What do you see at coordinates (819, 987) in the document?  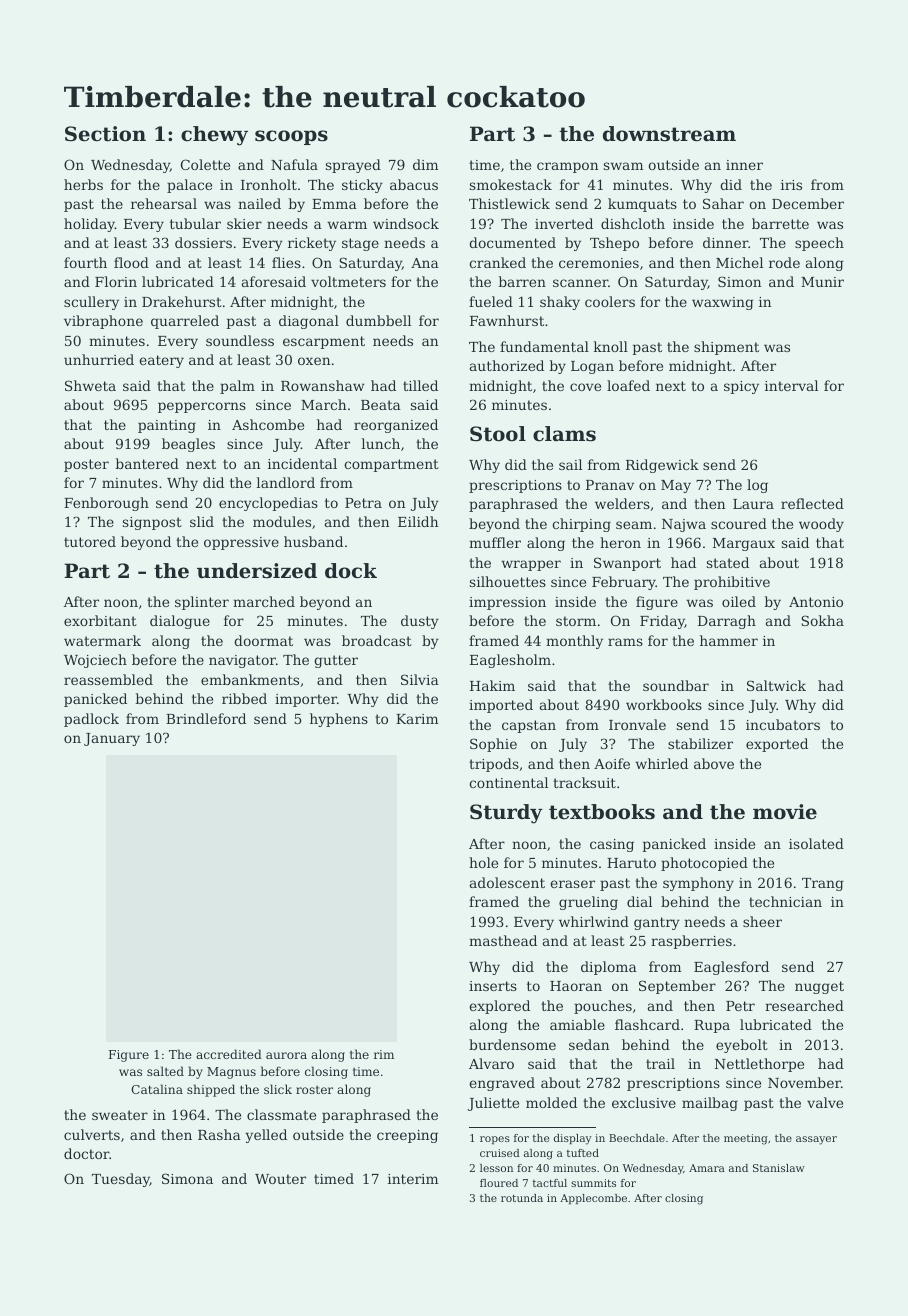 I see `nugget` at bounding box center [819, 987].
